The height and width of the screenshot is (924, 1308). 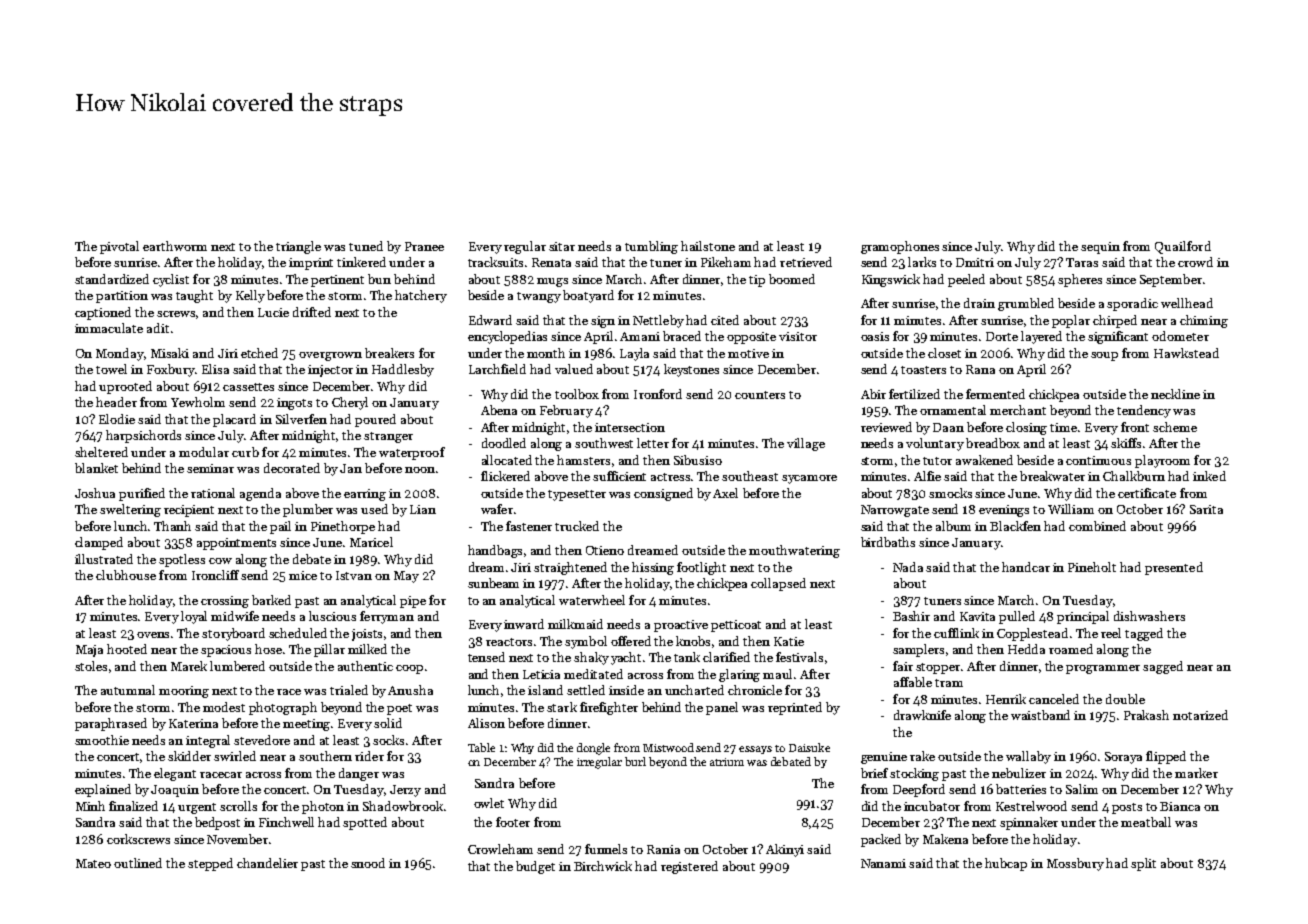 I want to click on partition, so click(x=122, y=297).
